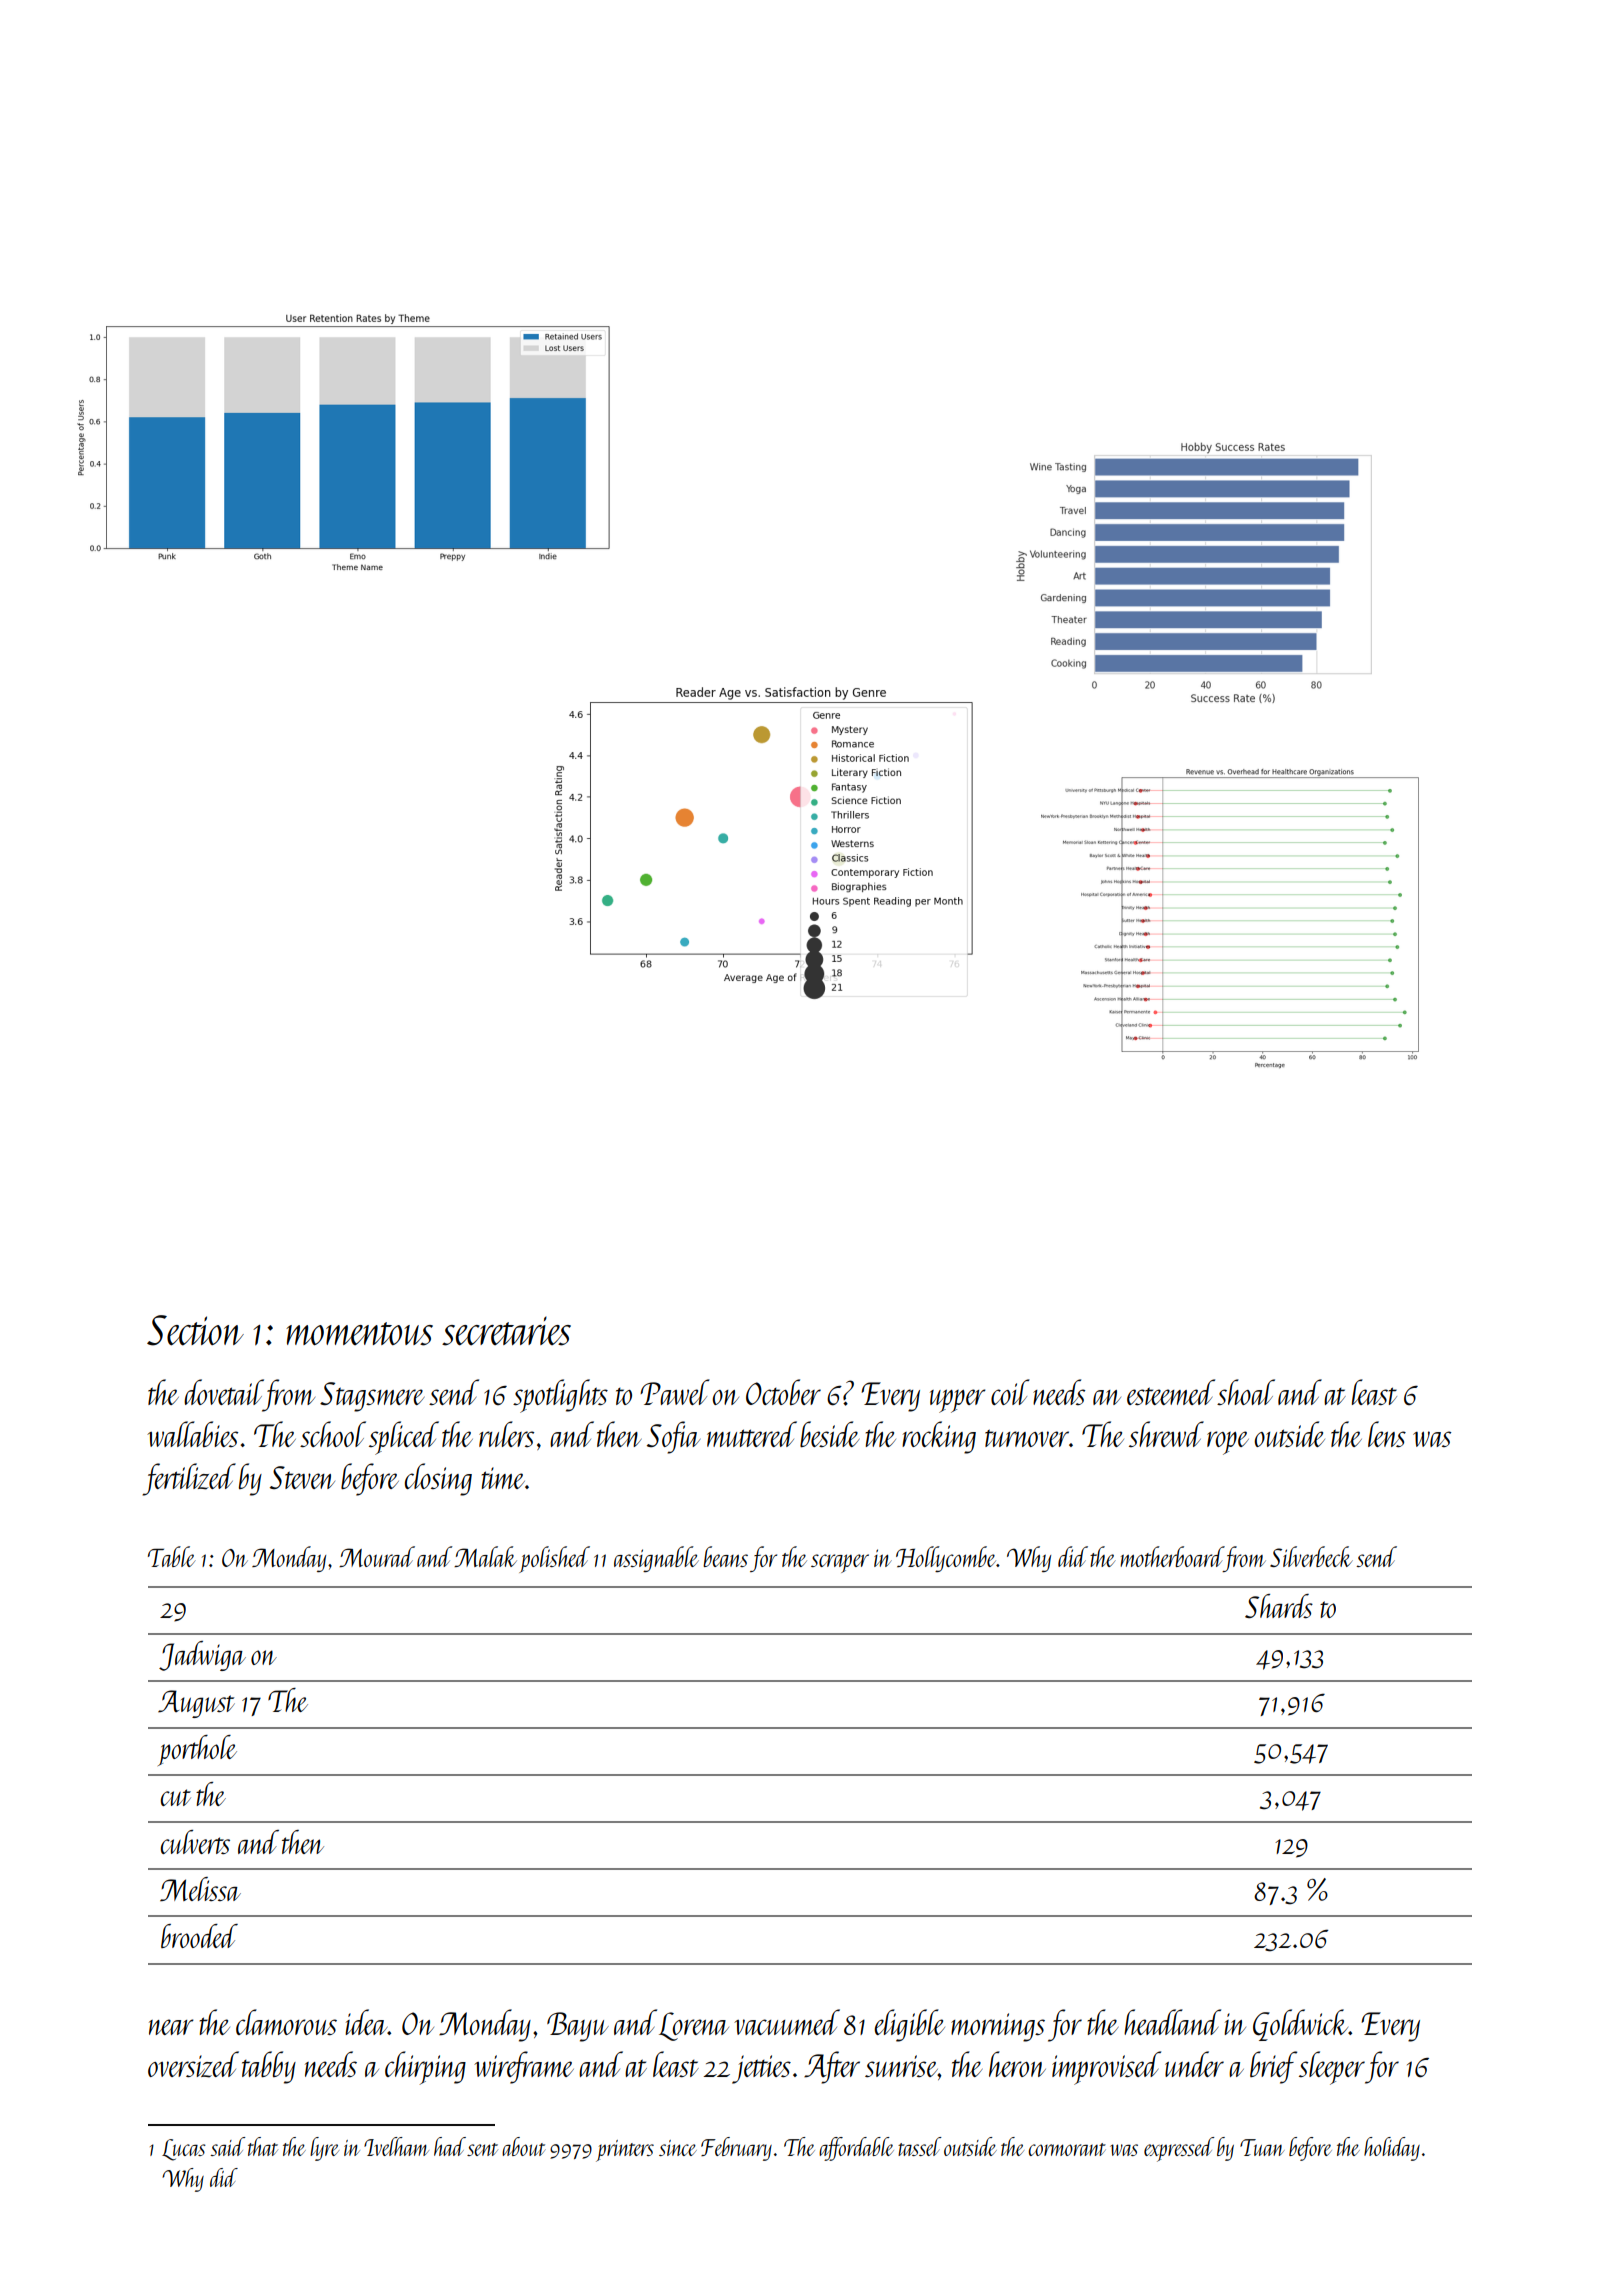 This screenshot has height=2292, width=1620. What do you see at coordinates (1171, 1392) in the screenshot?
I see `esteemed` at bounding box center [1171, 1392].
